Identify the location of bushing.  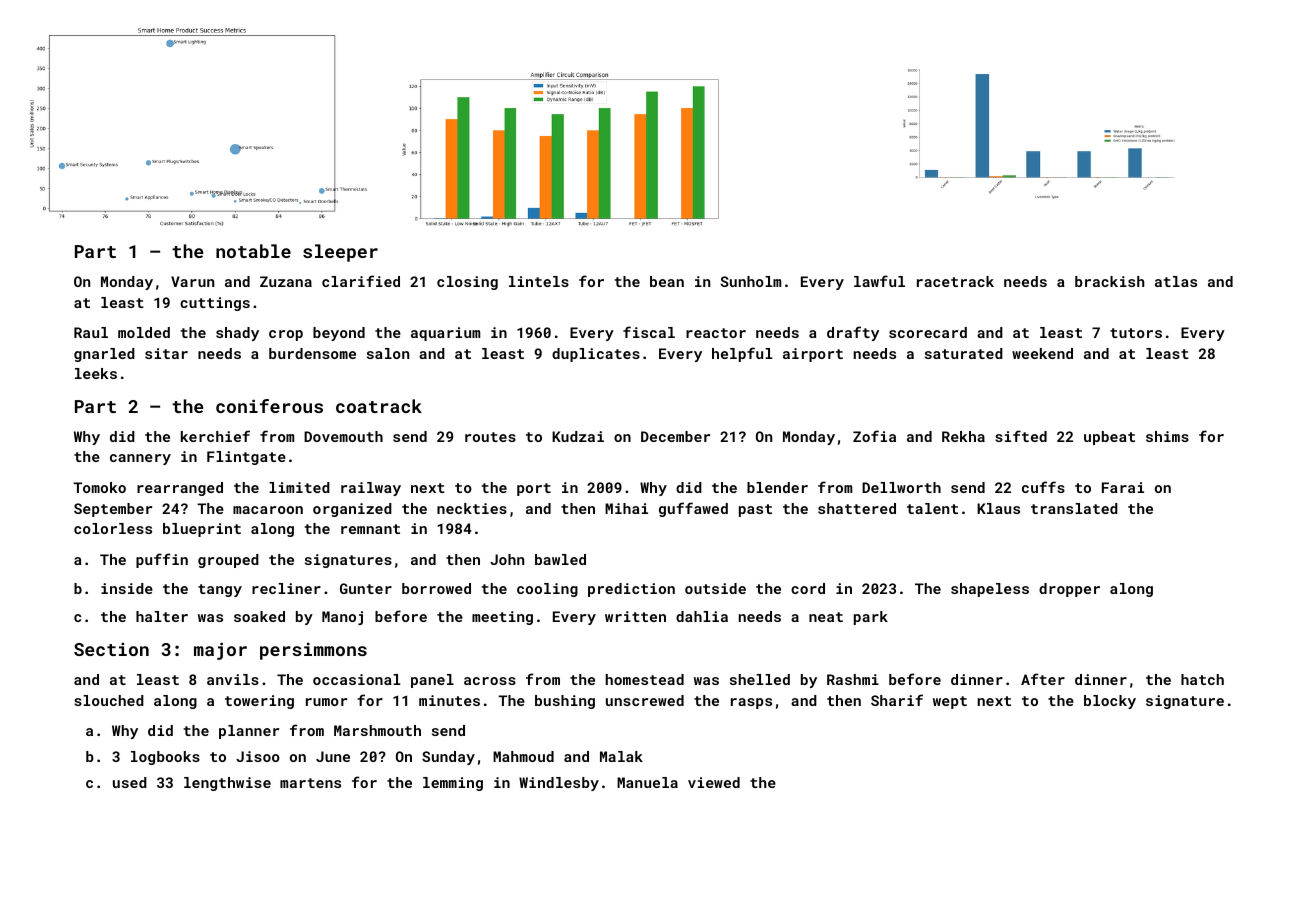
(565, 702).
